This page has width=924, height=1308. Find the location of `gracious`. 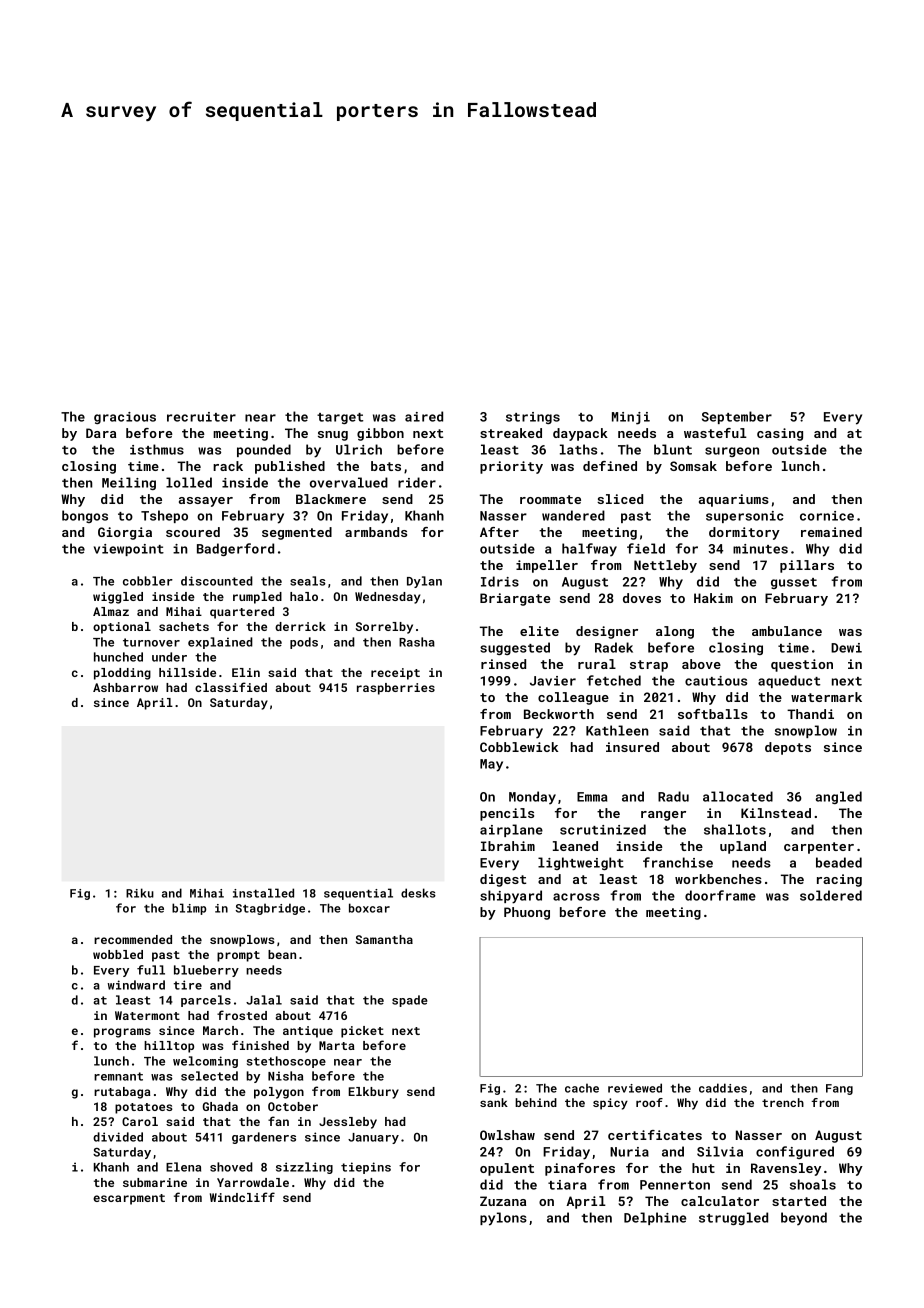

gracious is located at coordinates (125, 418).
